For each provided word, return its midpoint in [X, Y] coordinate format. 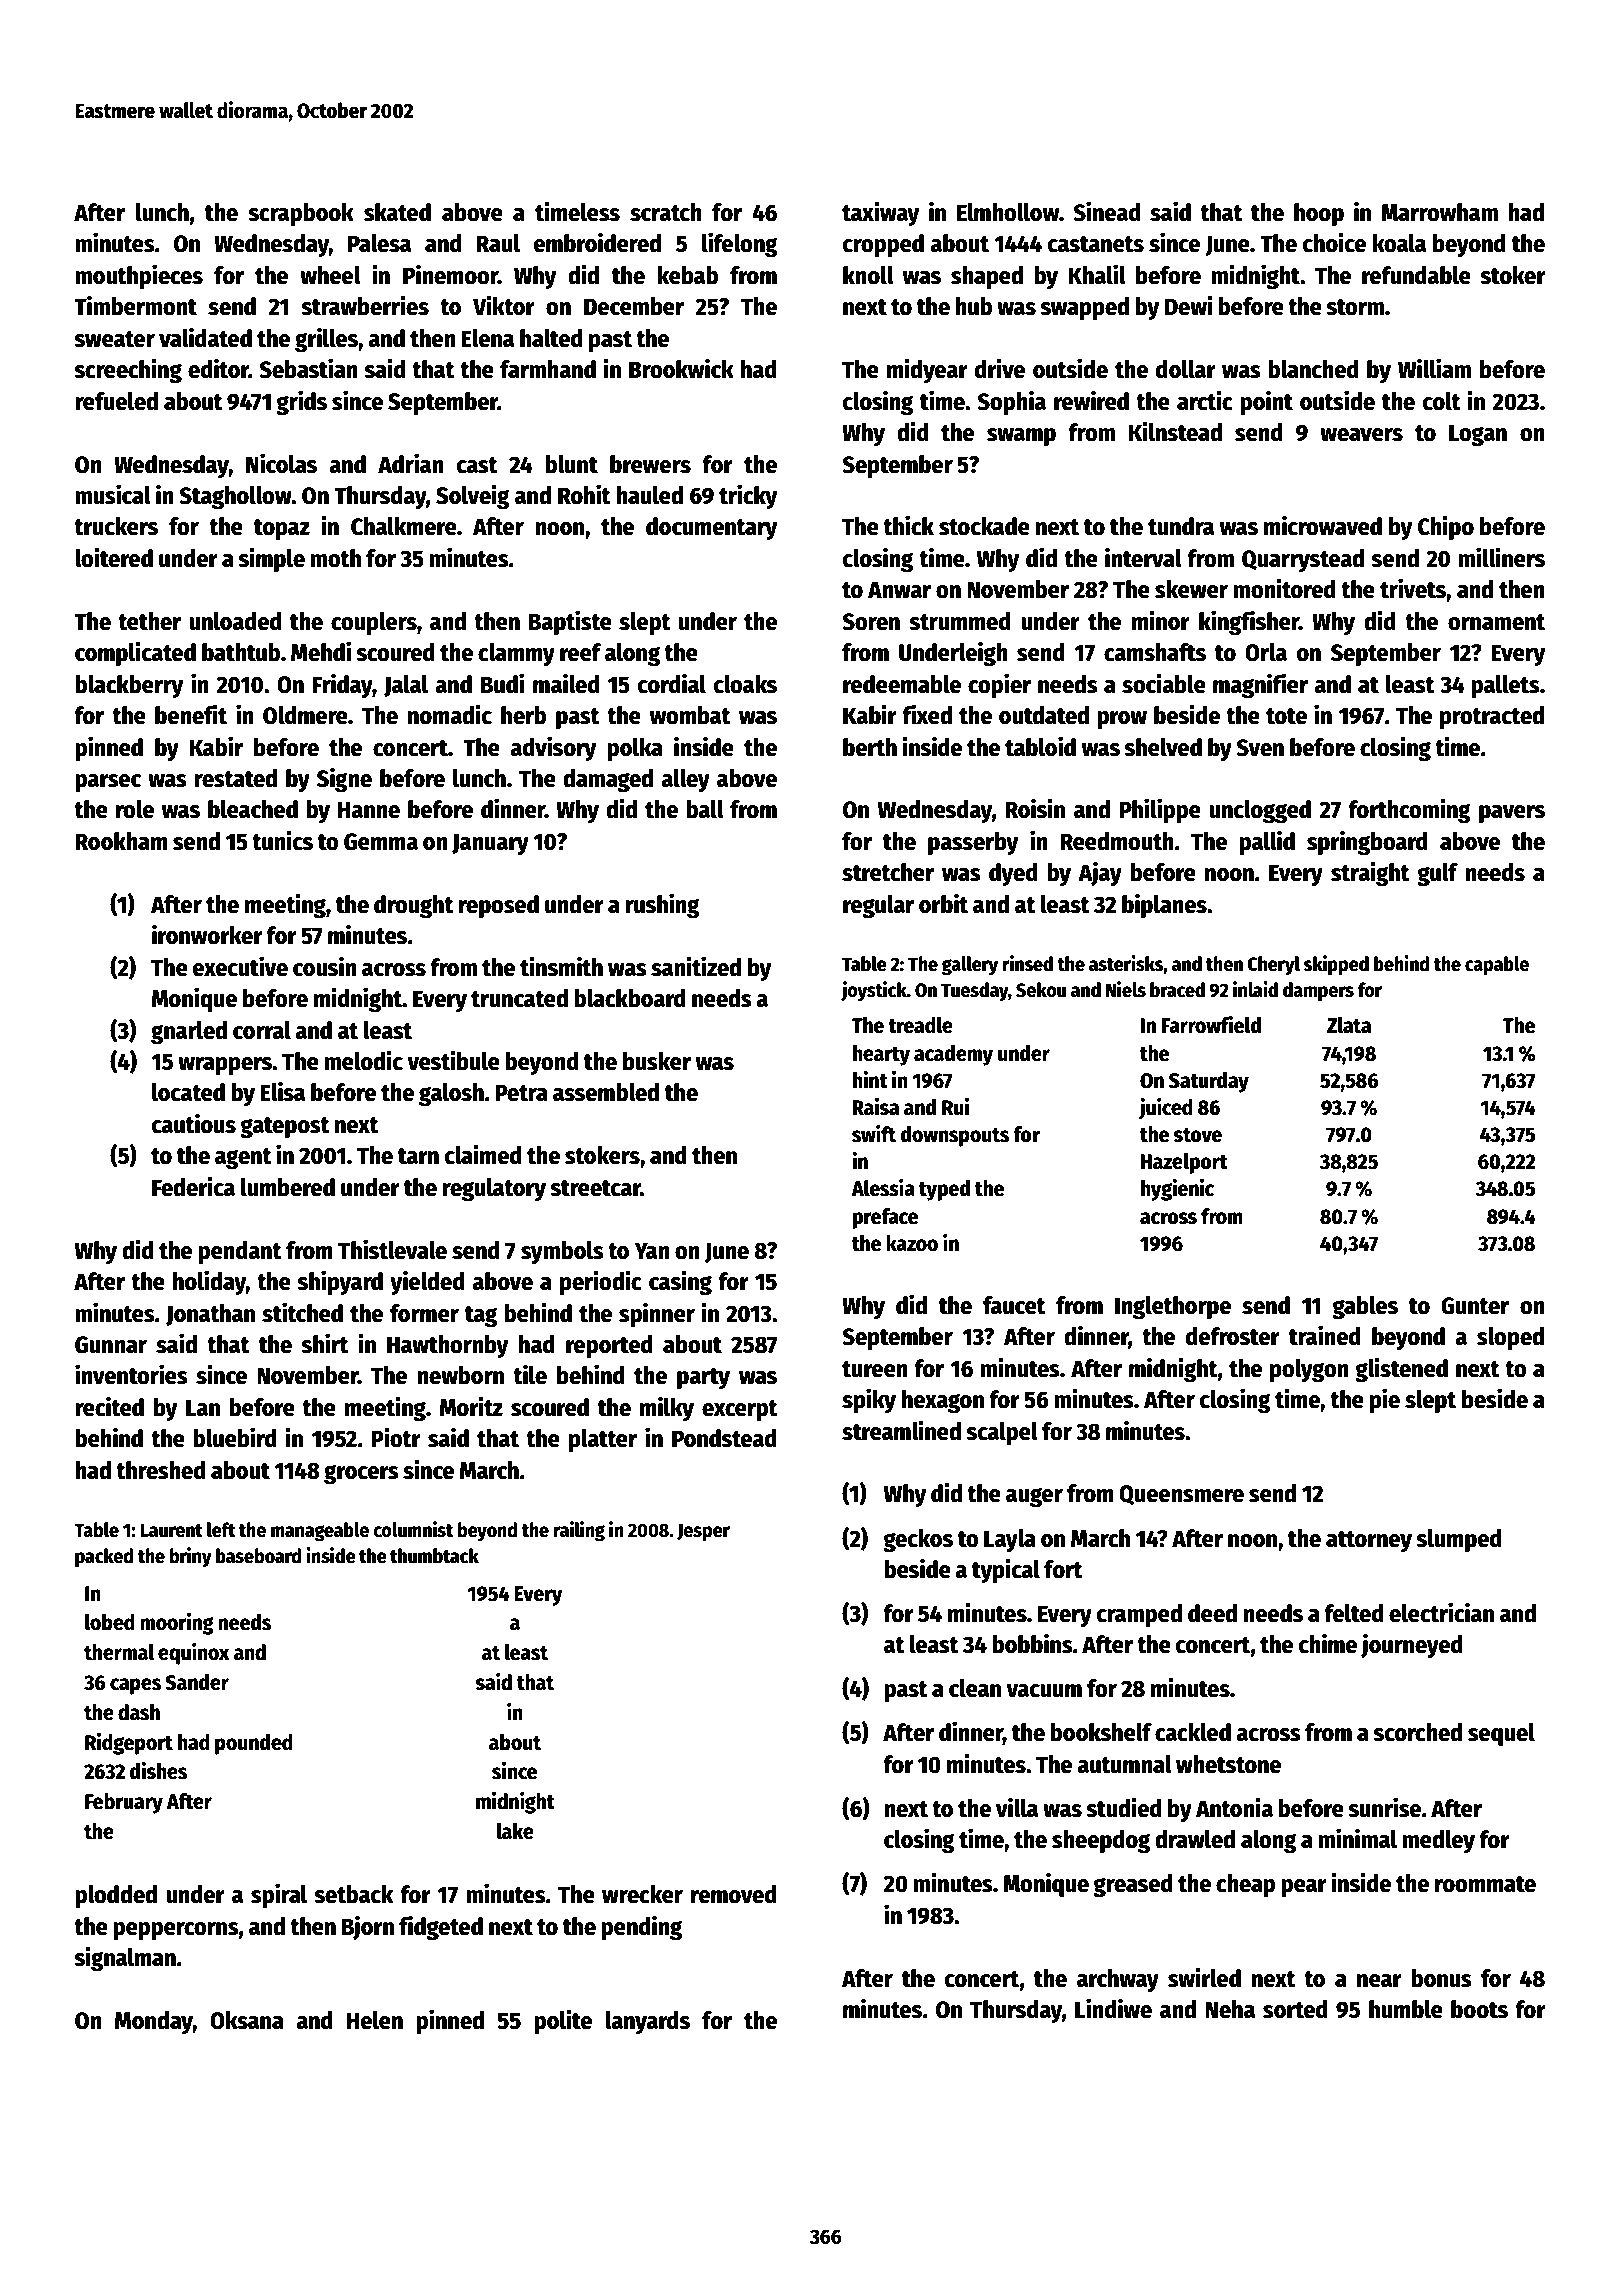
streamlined [901, 1430]
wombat [690, 715]
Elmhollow [1008, 212]
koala [1399, 243]
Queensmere [1181, 1495]
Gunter [1475, 1306]
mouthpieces [139, 276]
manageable [320, 1532]
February [124, 1803]
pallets [1505, 686]
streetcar [595, 1188]
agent [243, 1158]
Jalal [406, 686]
